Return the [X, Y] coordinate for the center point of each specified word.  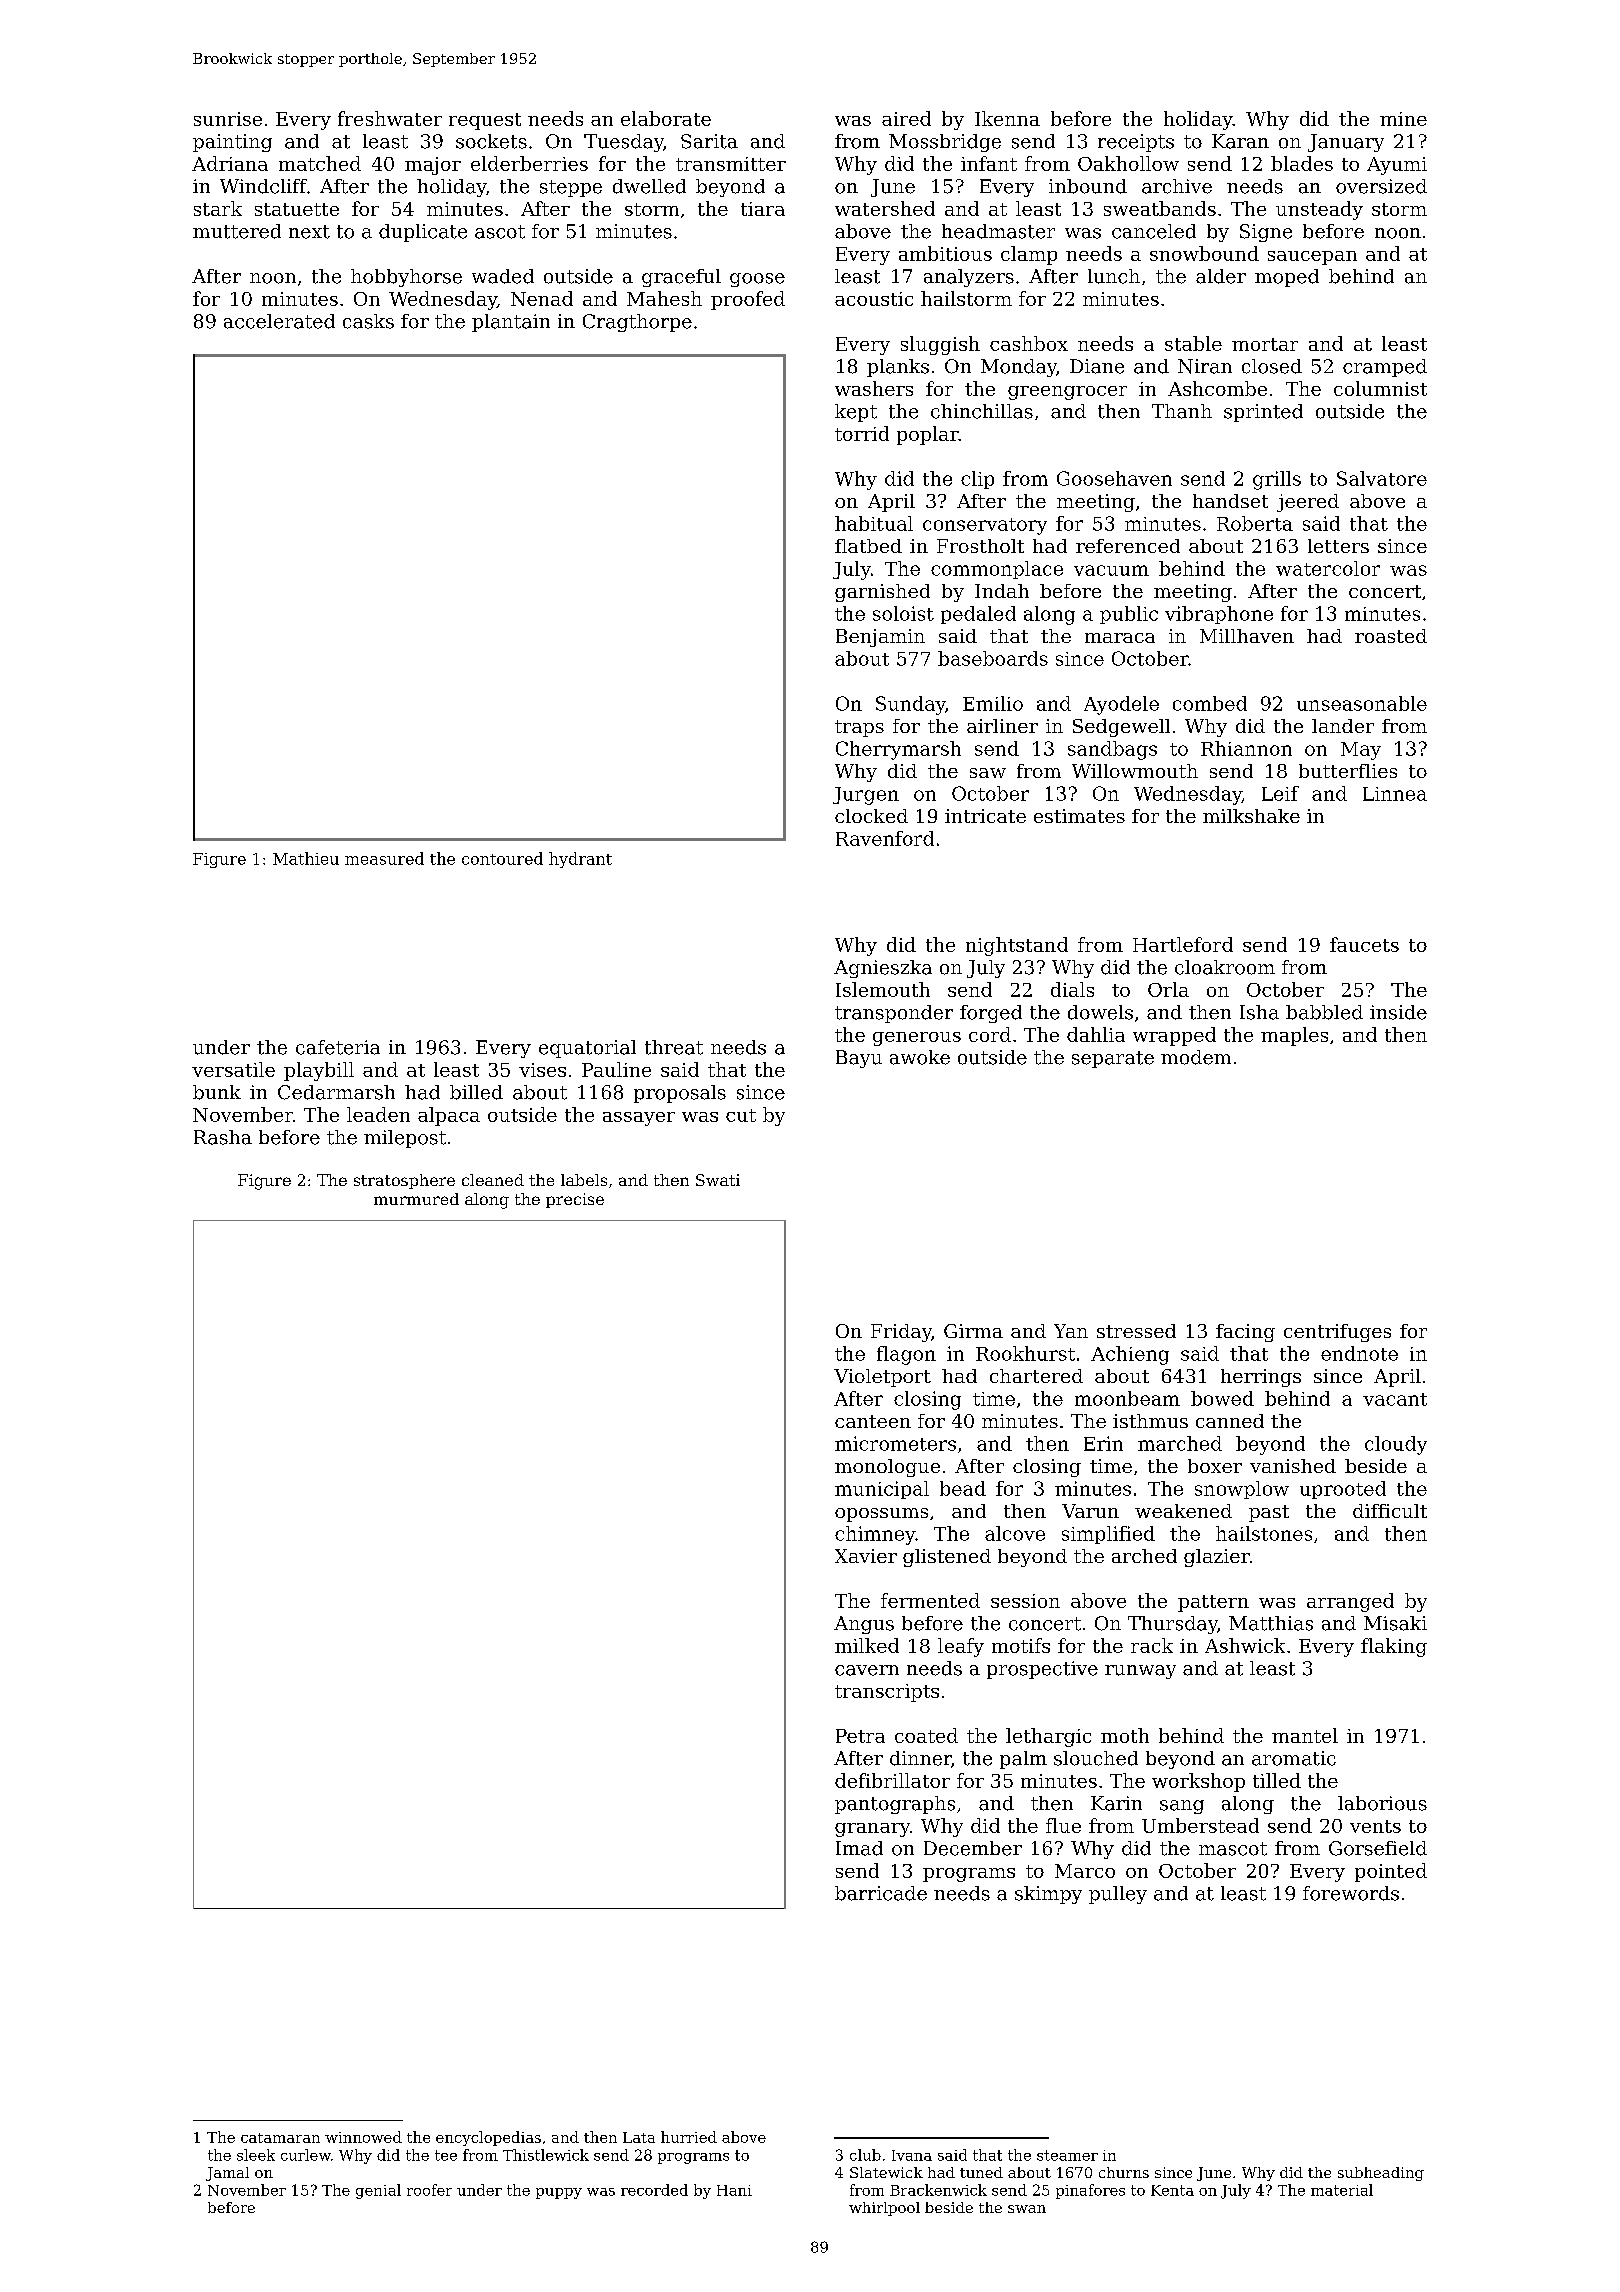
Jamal [227, 2174]
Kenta [1172, 2190]
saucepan [1312, 258]
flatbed [868, 546]
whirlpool [884, 2209]
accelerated [279, 321]
